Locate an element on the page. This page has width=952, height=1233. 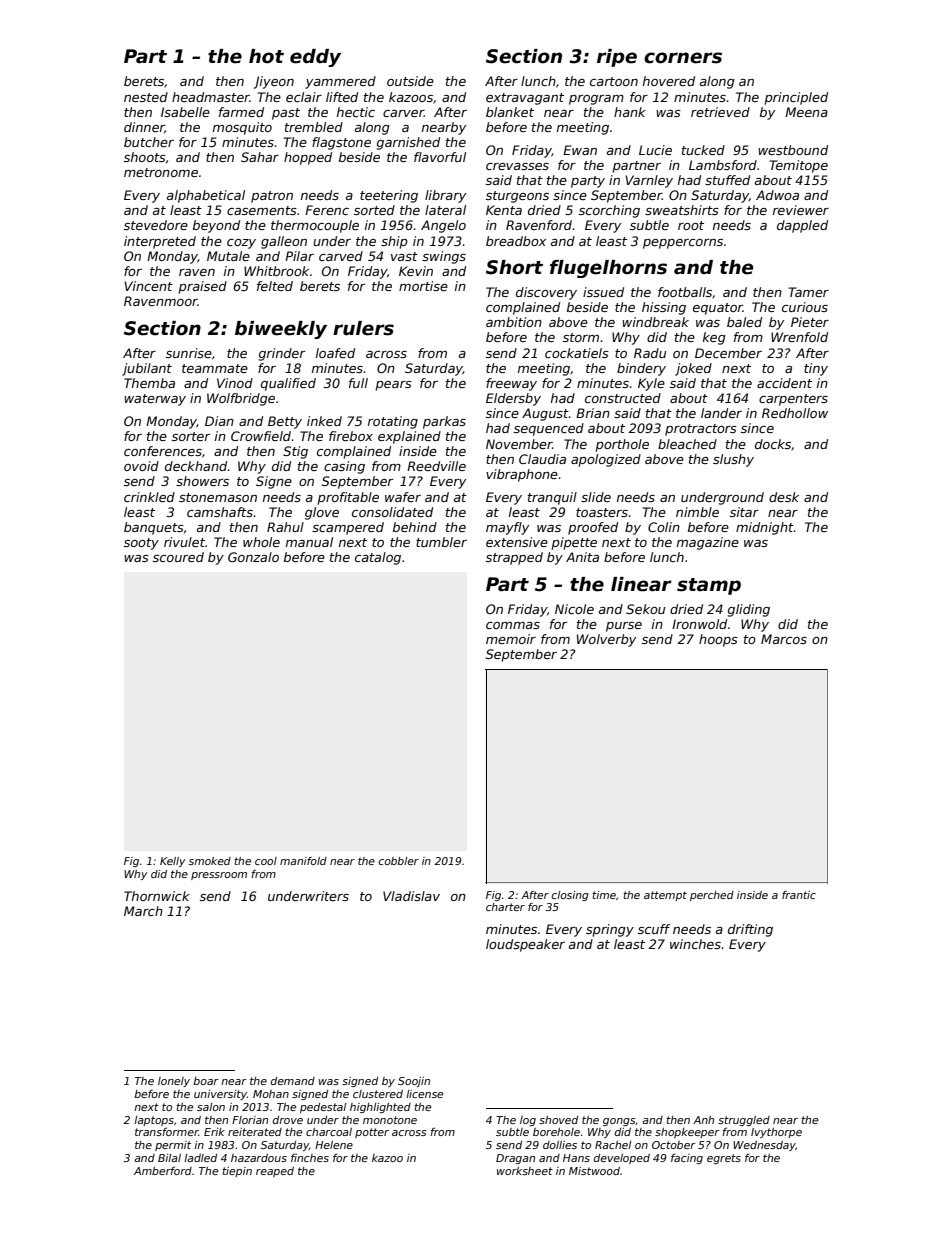
sitar is located at coordinates (744, 512).
